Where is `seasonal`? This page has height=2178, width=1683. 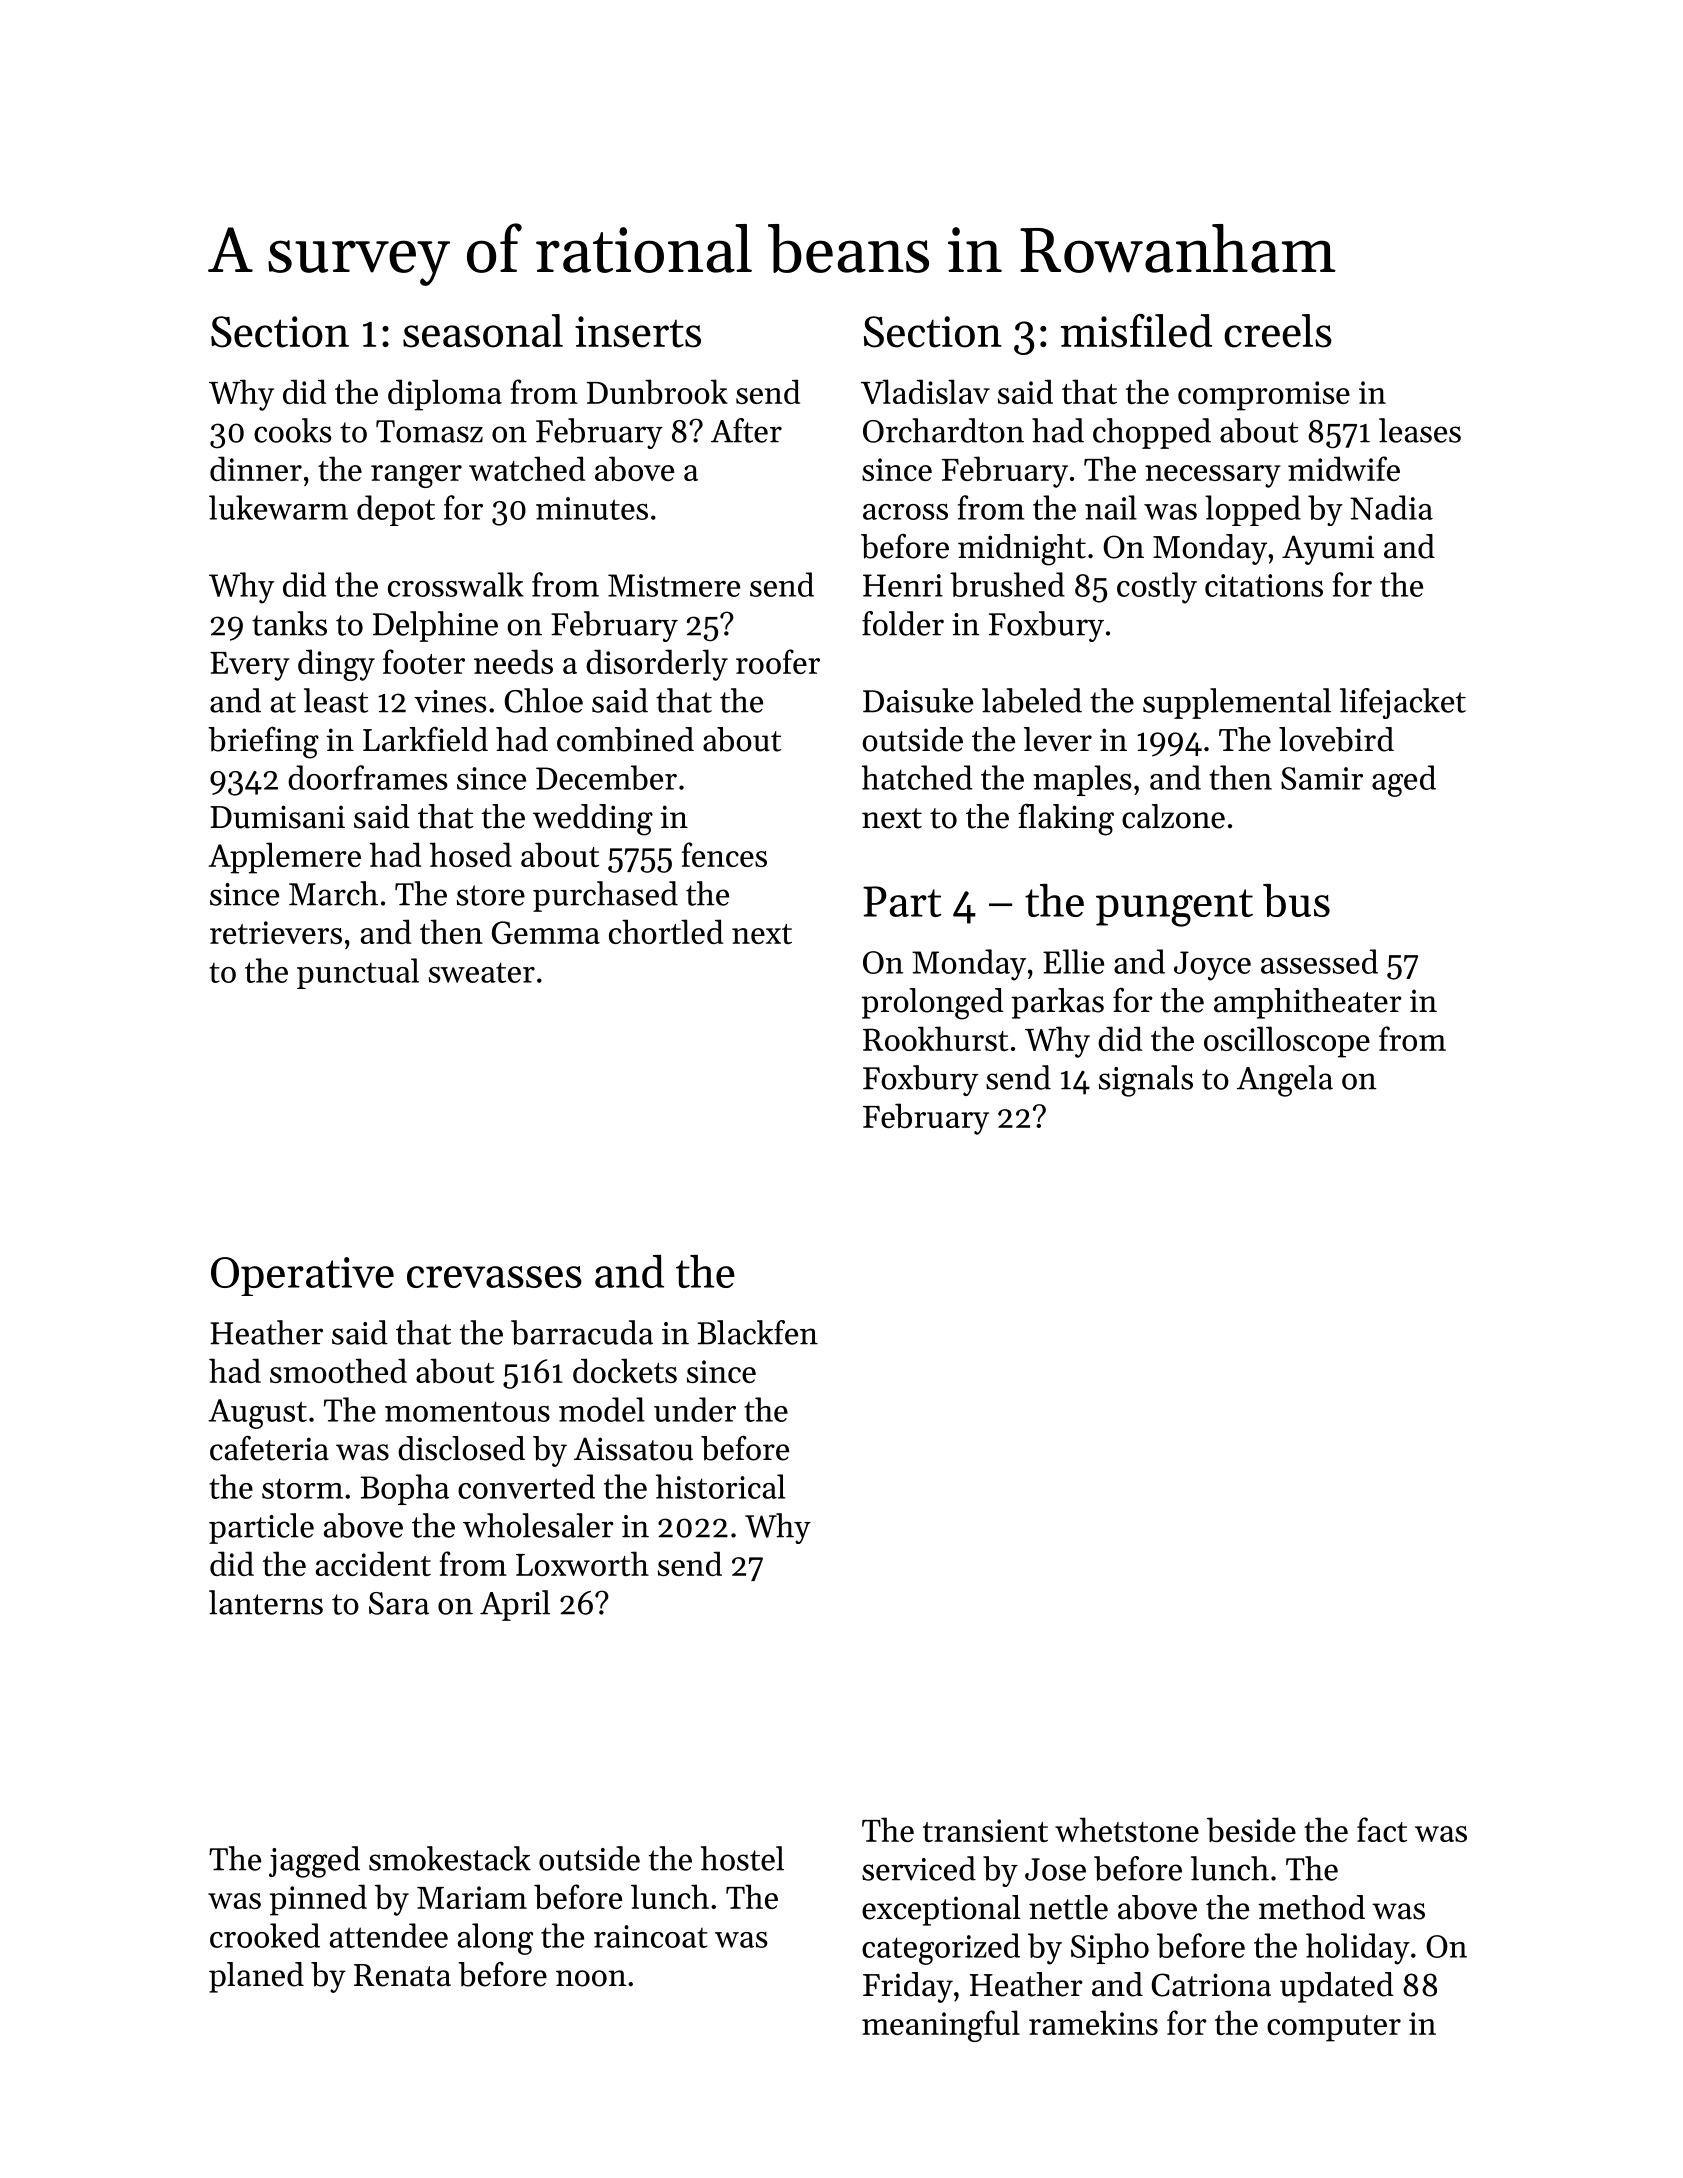
seasonal is located at coordinates (483, 331).
